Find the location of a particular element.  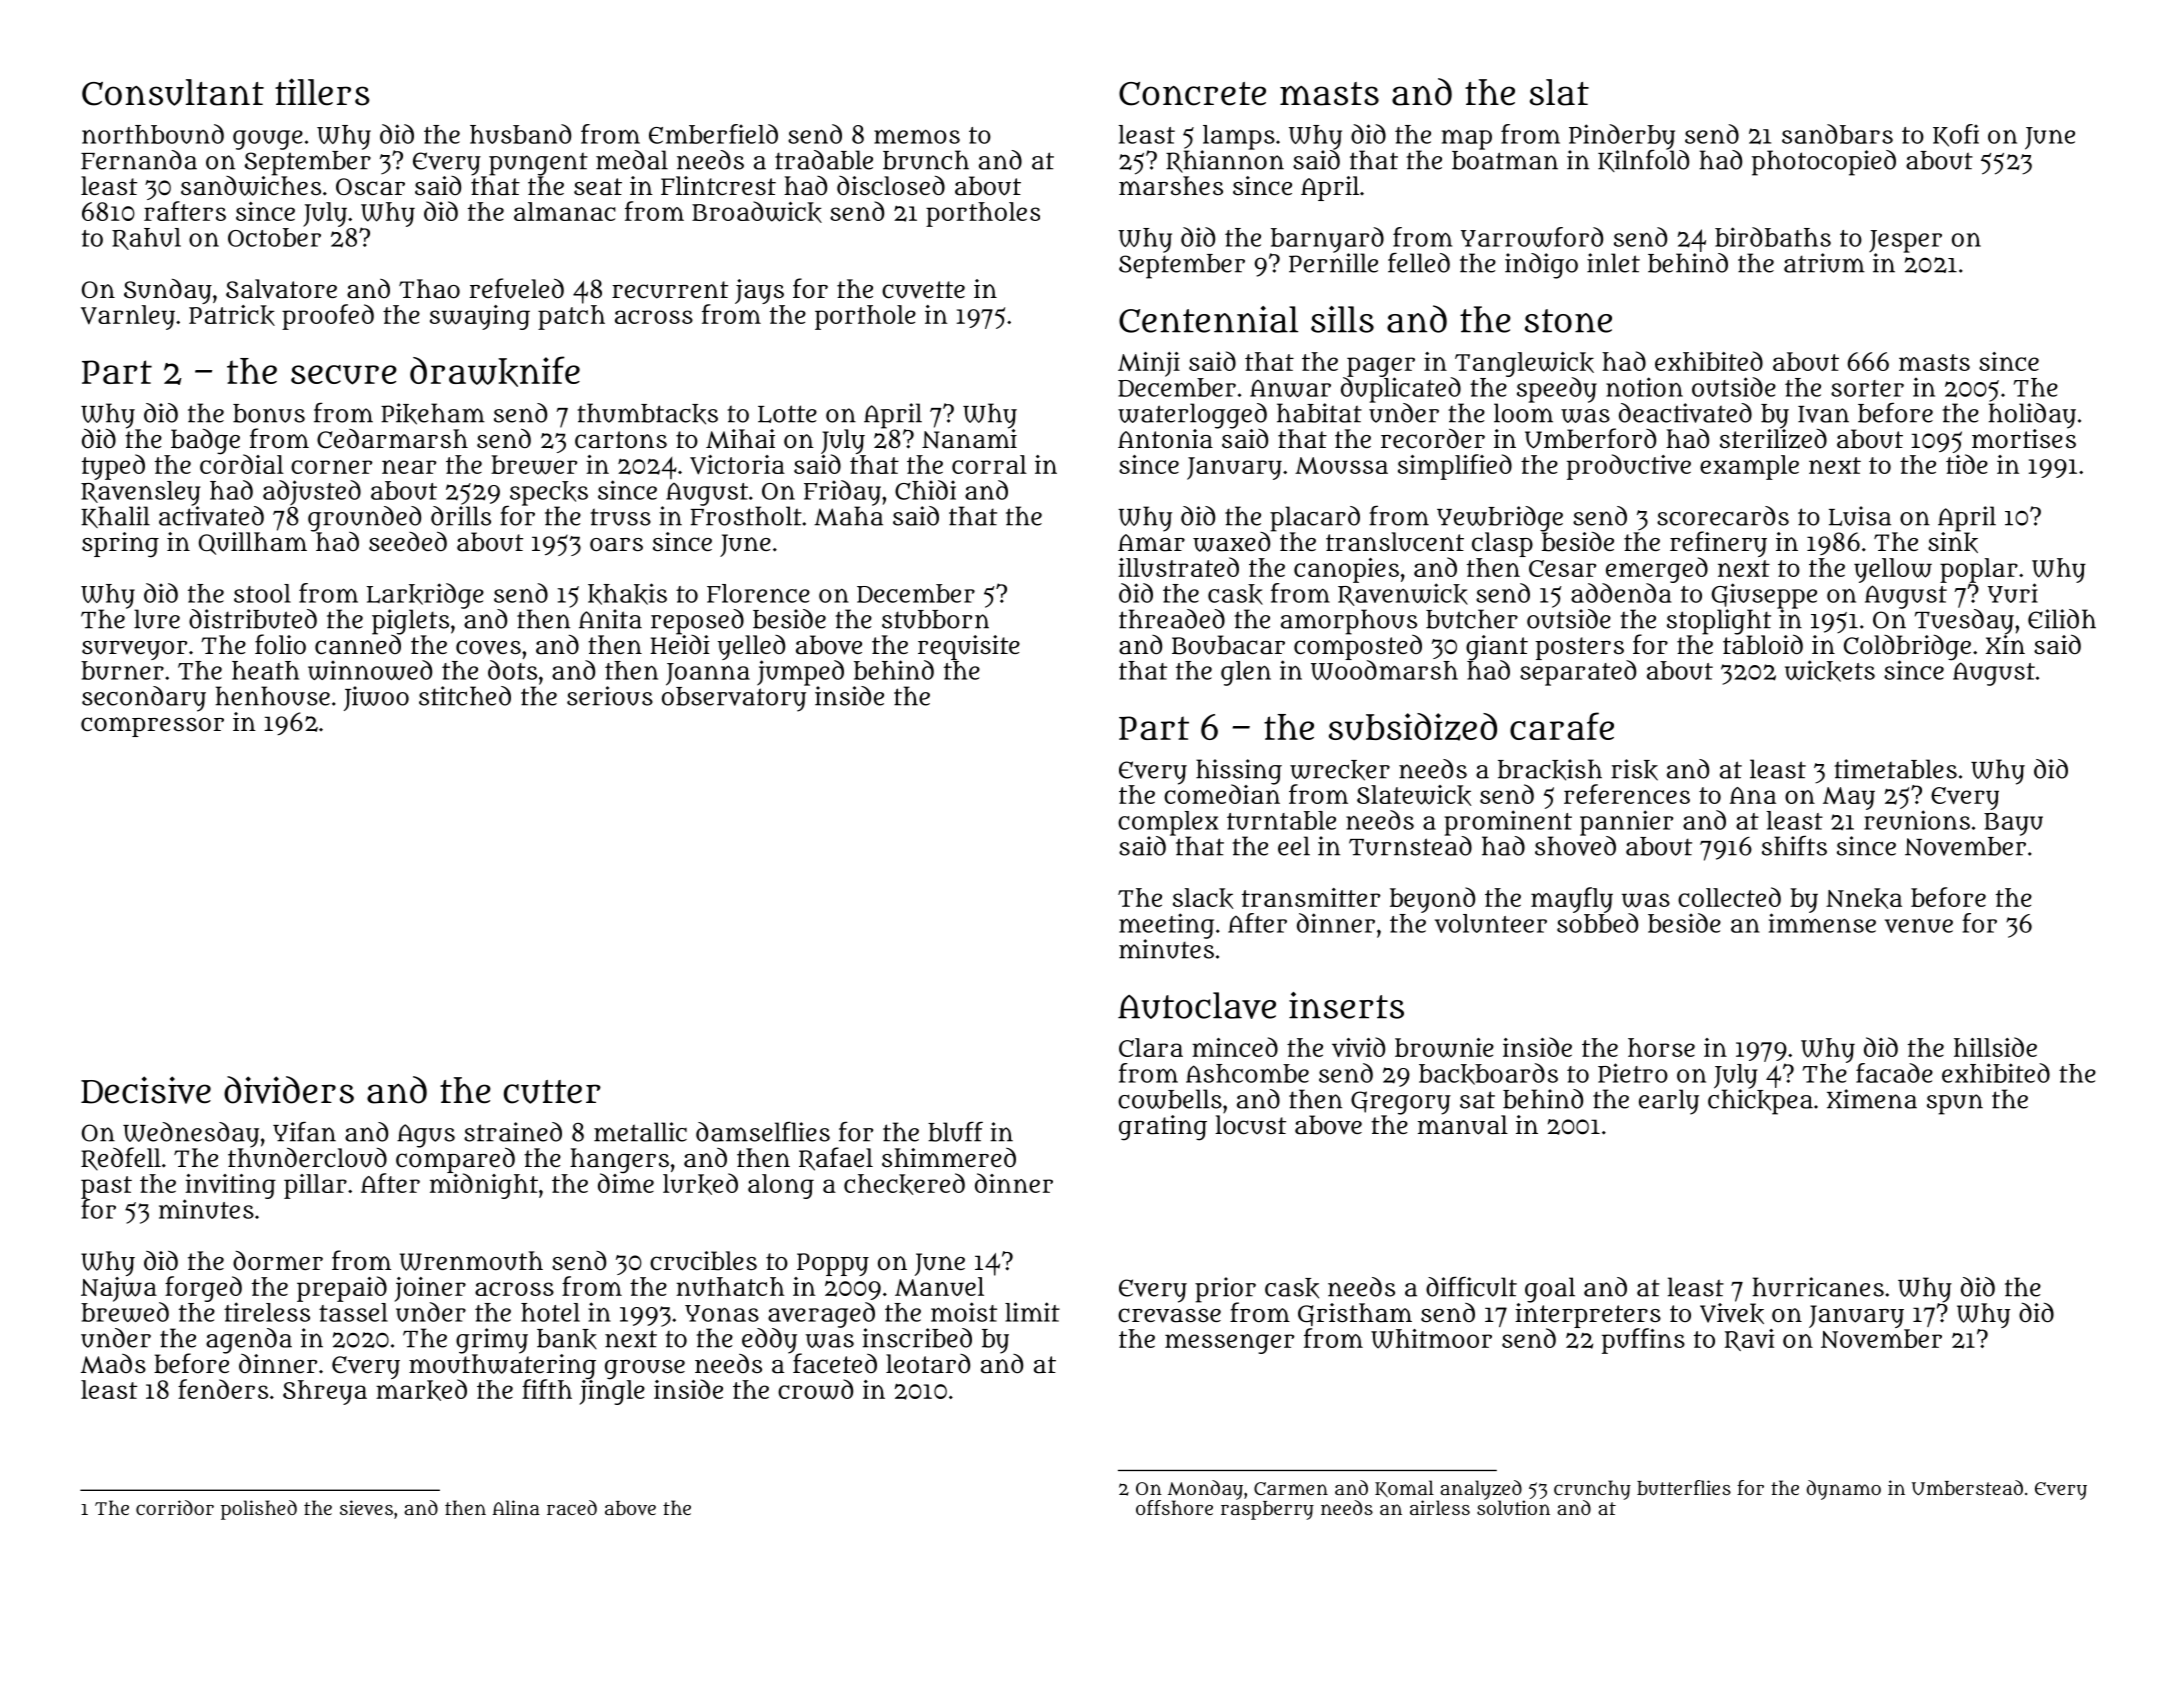

Emberfield is located at coordinates (713, 134).
